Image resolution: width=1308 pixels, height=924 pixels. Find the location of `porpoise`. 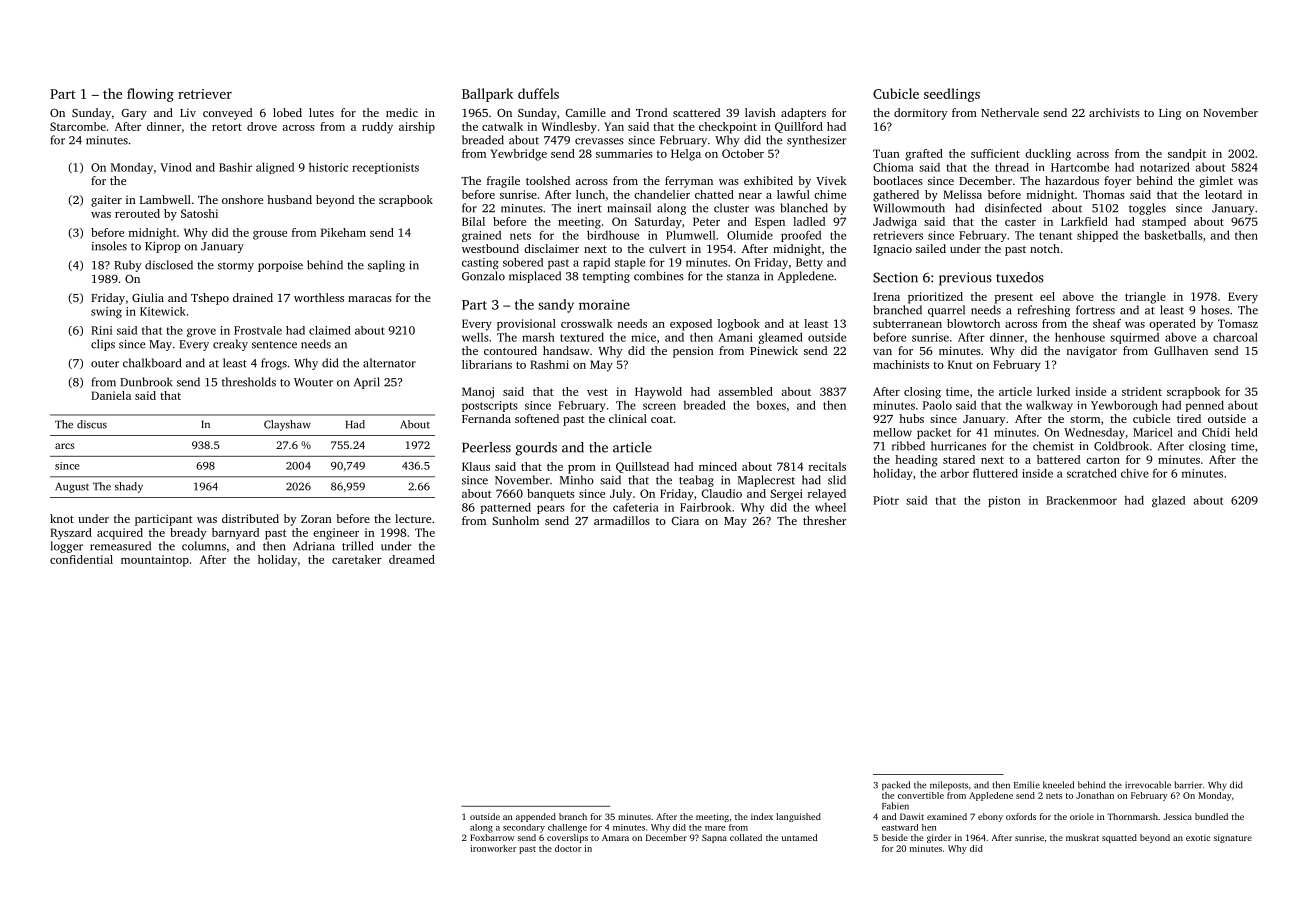

porpoise is located at coordinates (280, 266).
